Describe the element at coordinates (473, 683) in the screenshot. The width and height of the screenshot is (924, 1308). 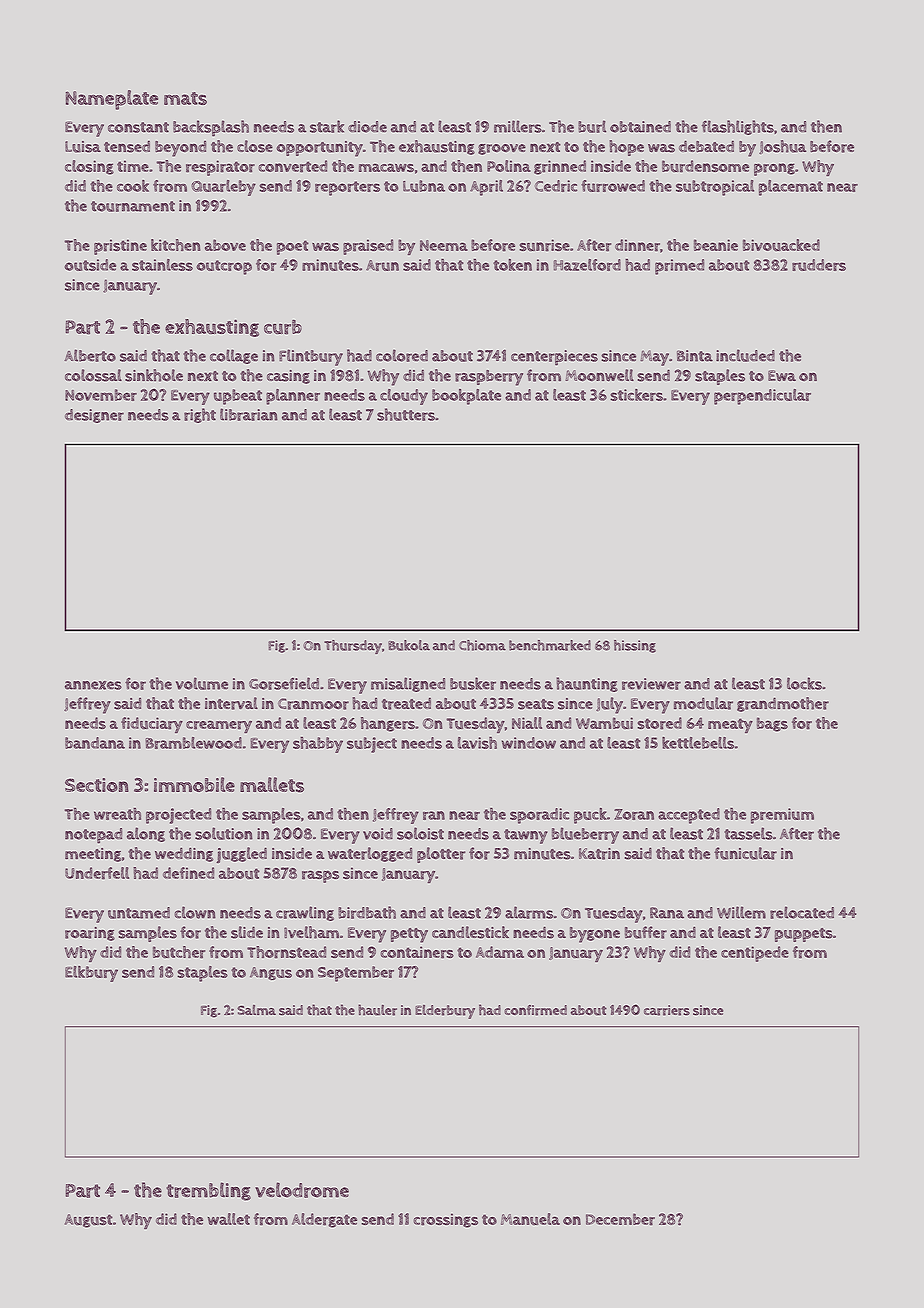
I see `busker` at that location.
